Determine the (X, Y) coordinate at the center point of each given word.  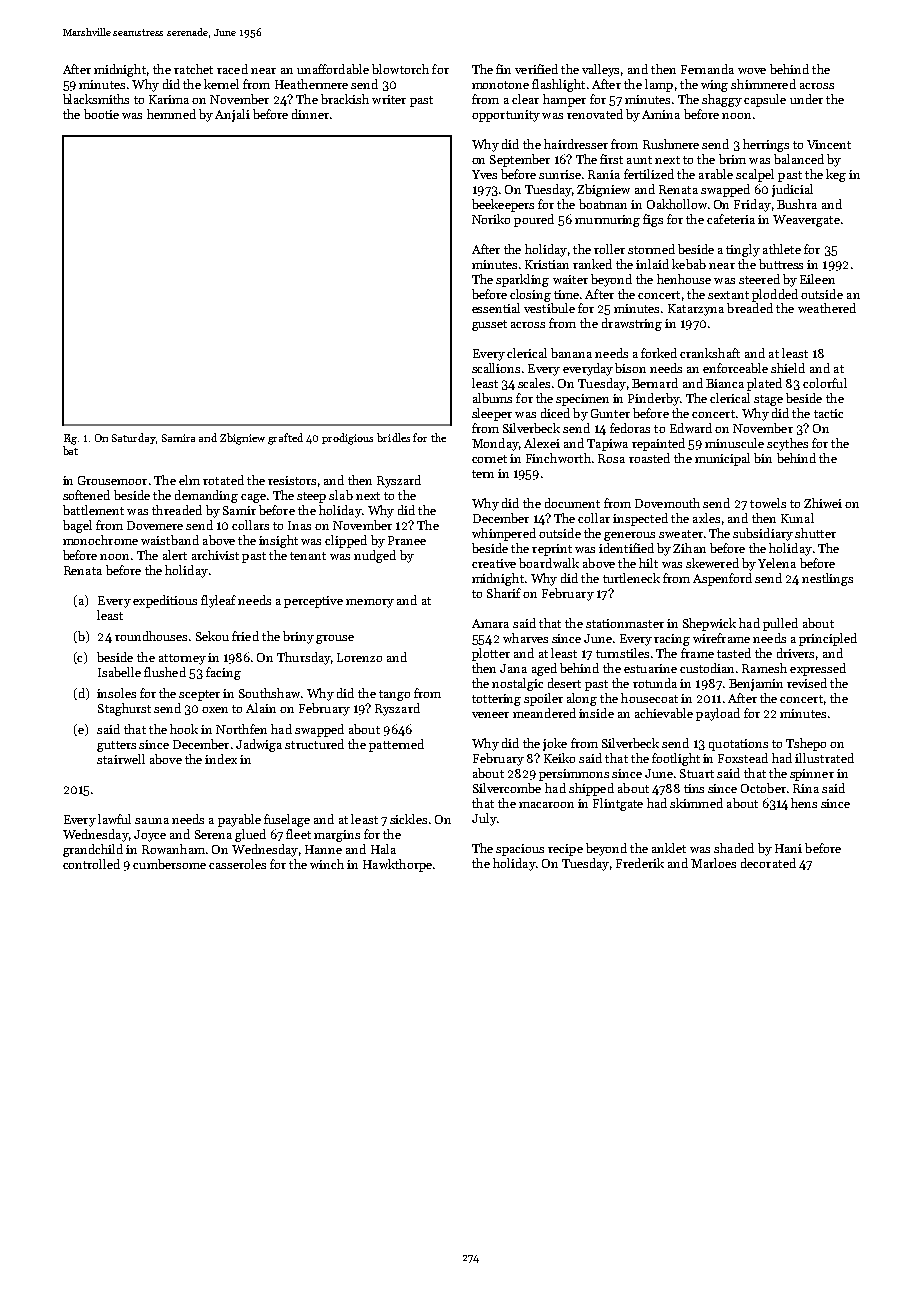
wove (752, 71)
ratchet (193, 69)
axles (706, 518)
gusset (489, 325)
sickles (408, 819)
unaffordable (333, 69)
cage (253, 498)
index (221, 759)
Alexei (542, 443)
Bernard (655, 383)
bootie (101, 114)
